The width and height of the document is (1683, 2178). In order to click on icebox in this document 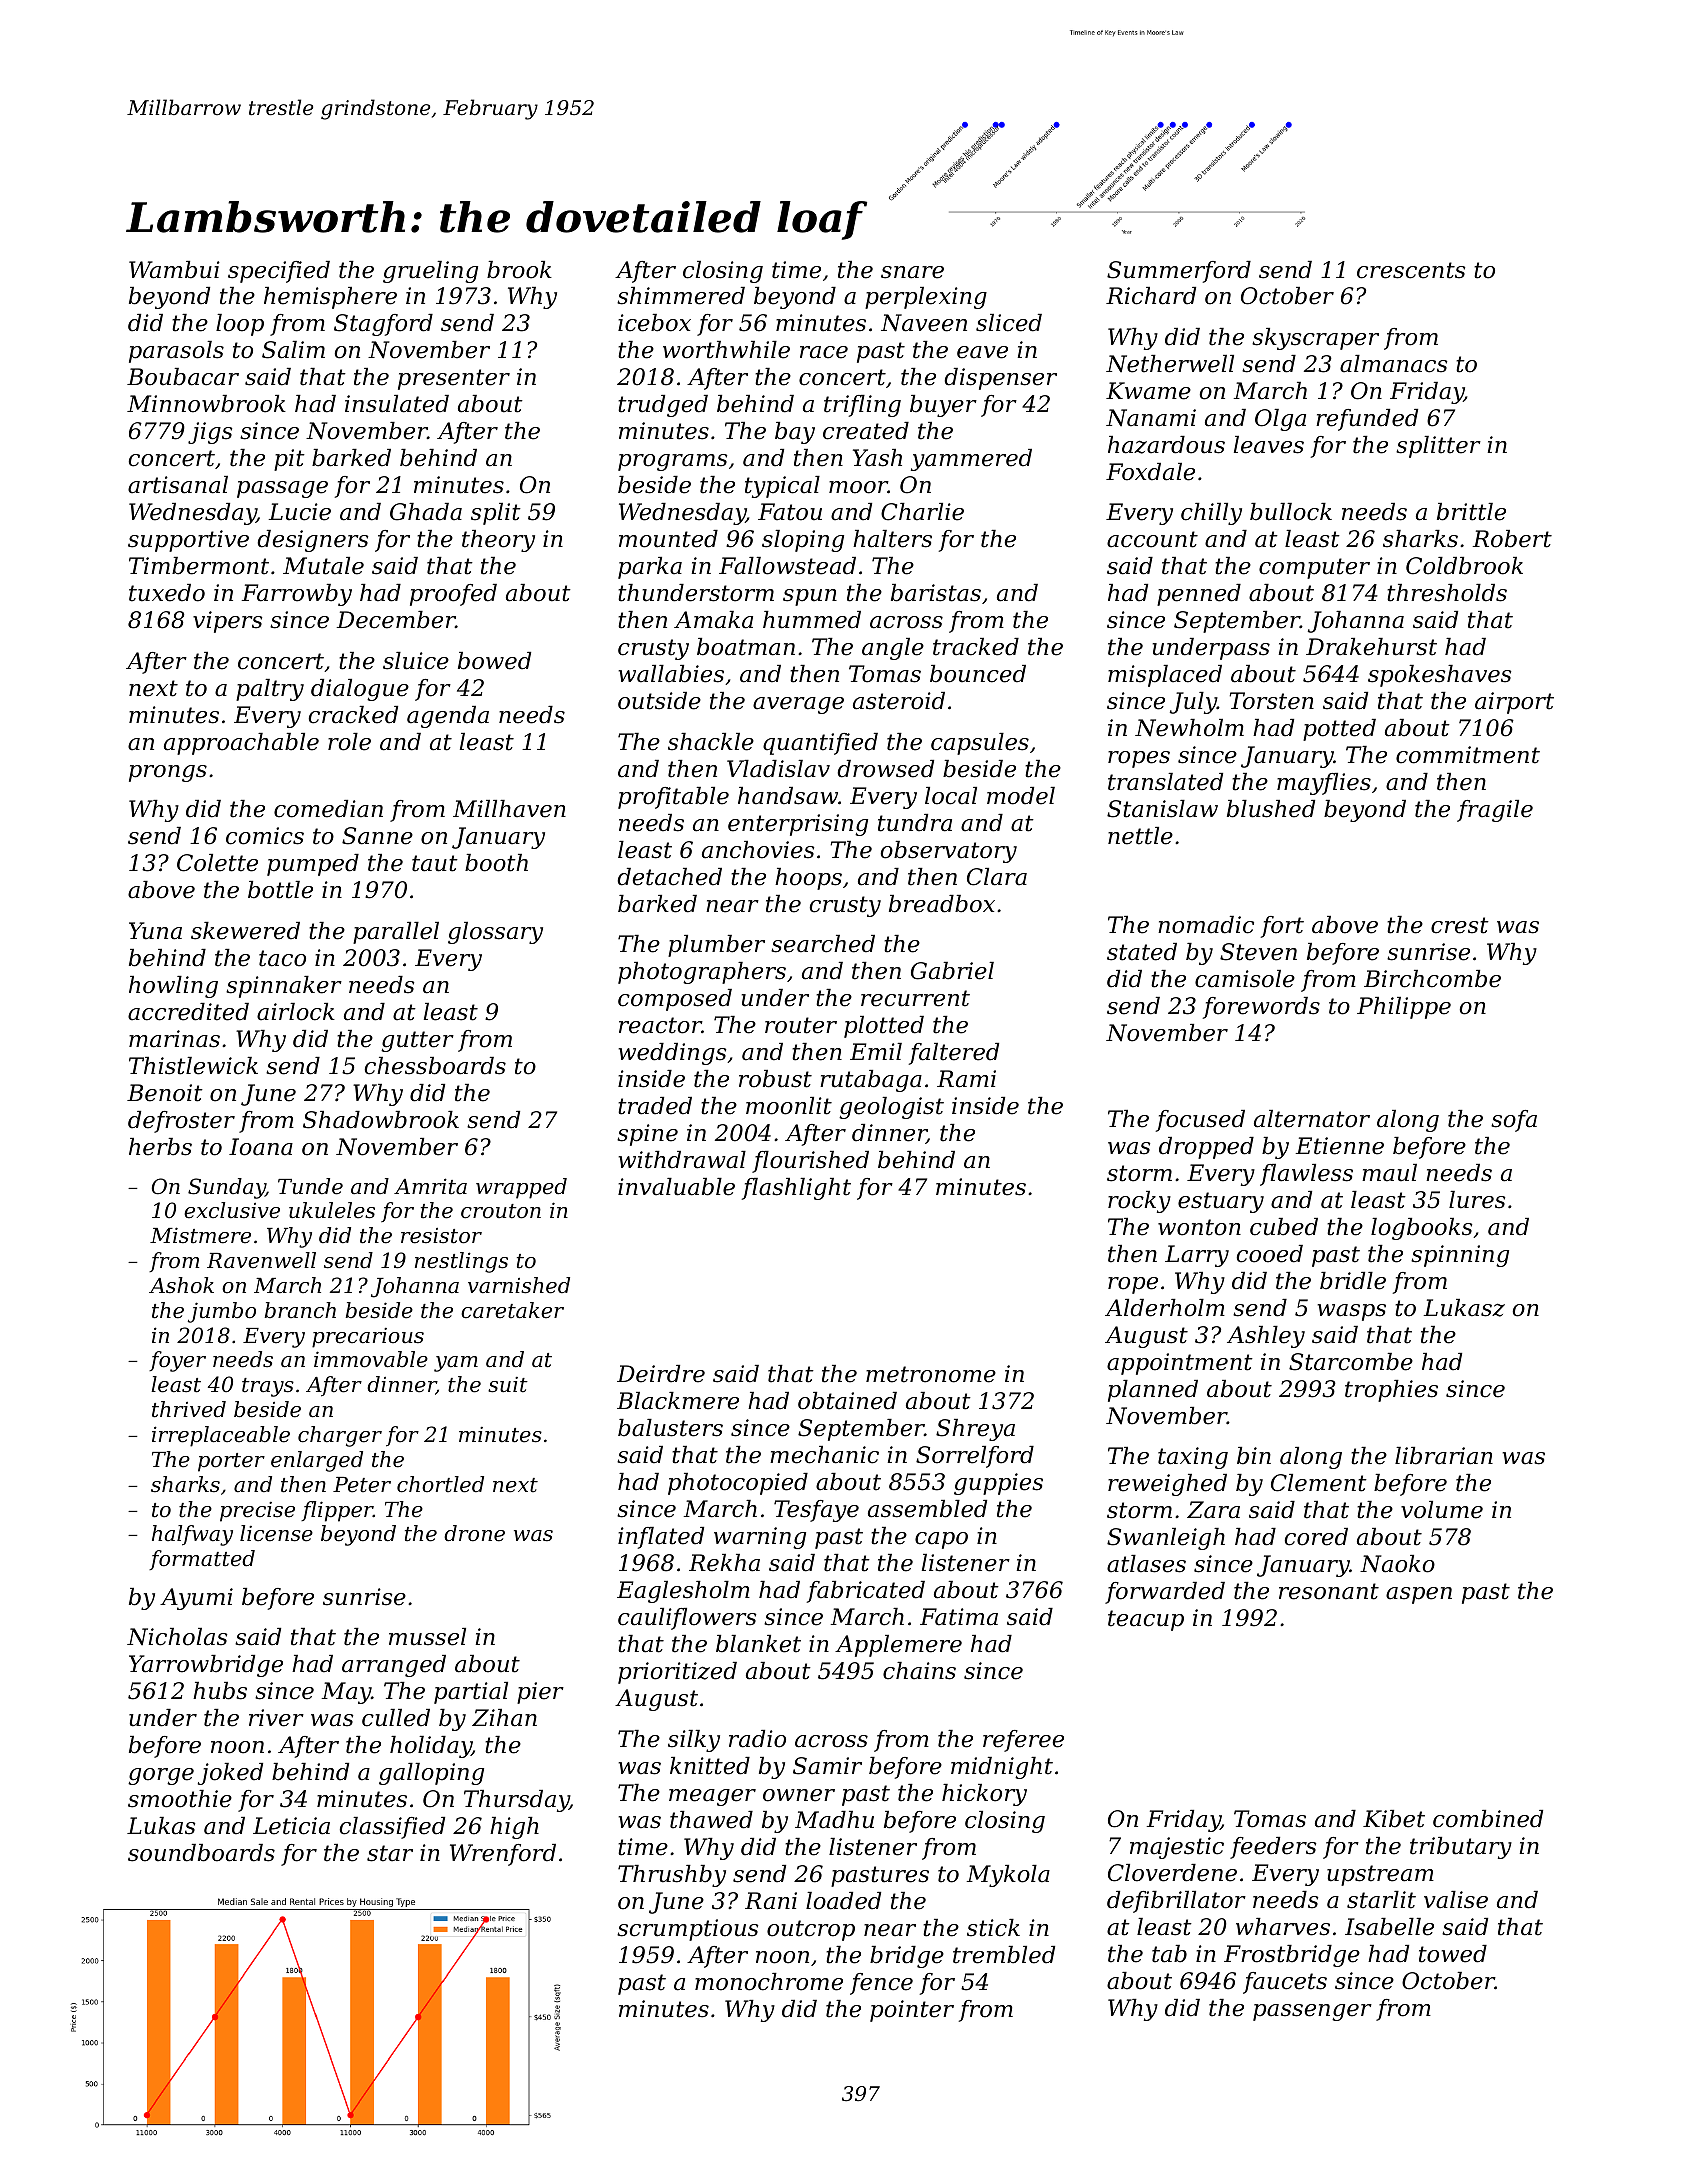, I will do `click(654, 323)`.
